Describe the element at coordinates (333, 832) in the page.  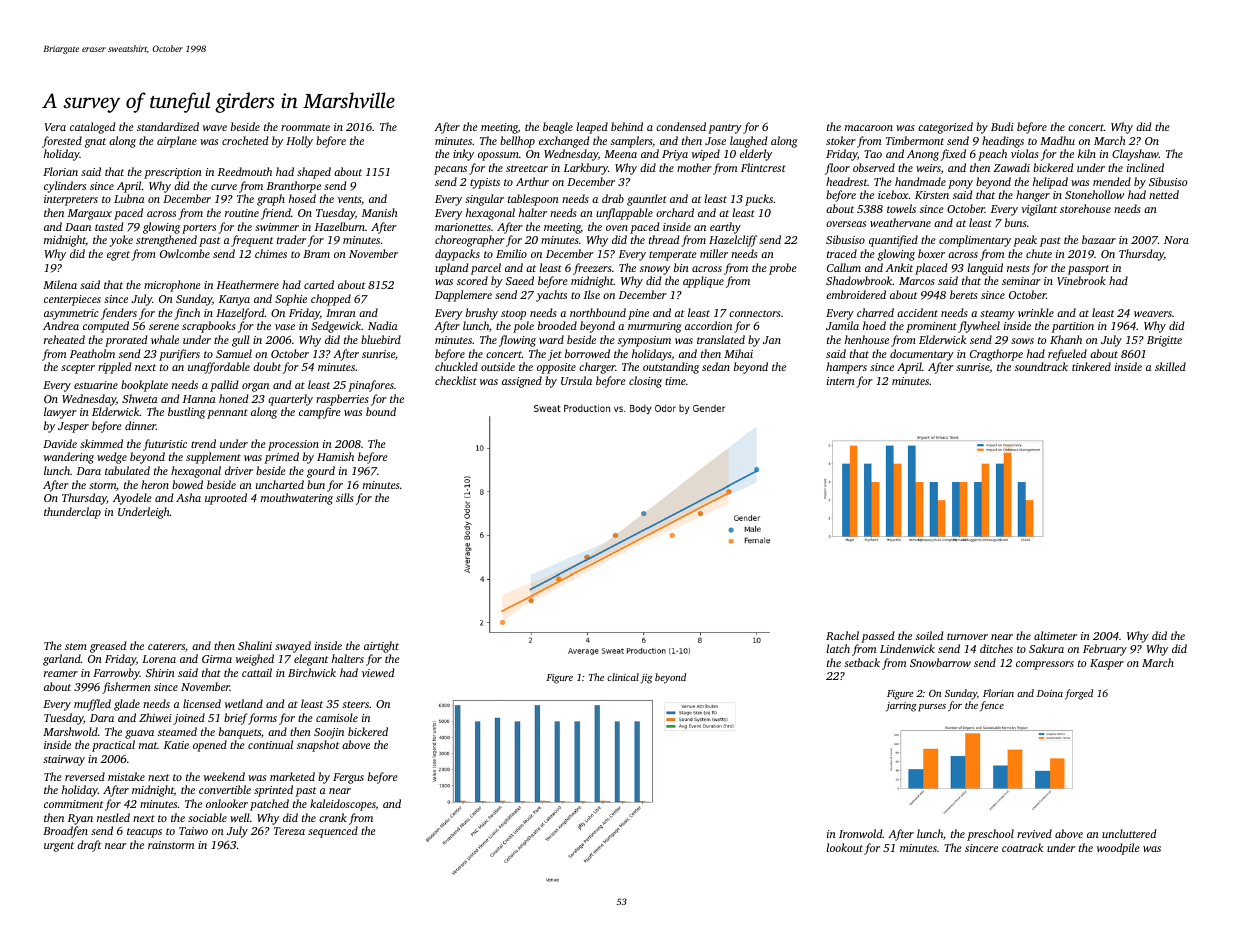
I see `sequenced` at that location.
